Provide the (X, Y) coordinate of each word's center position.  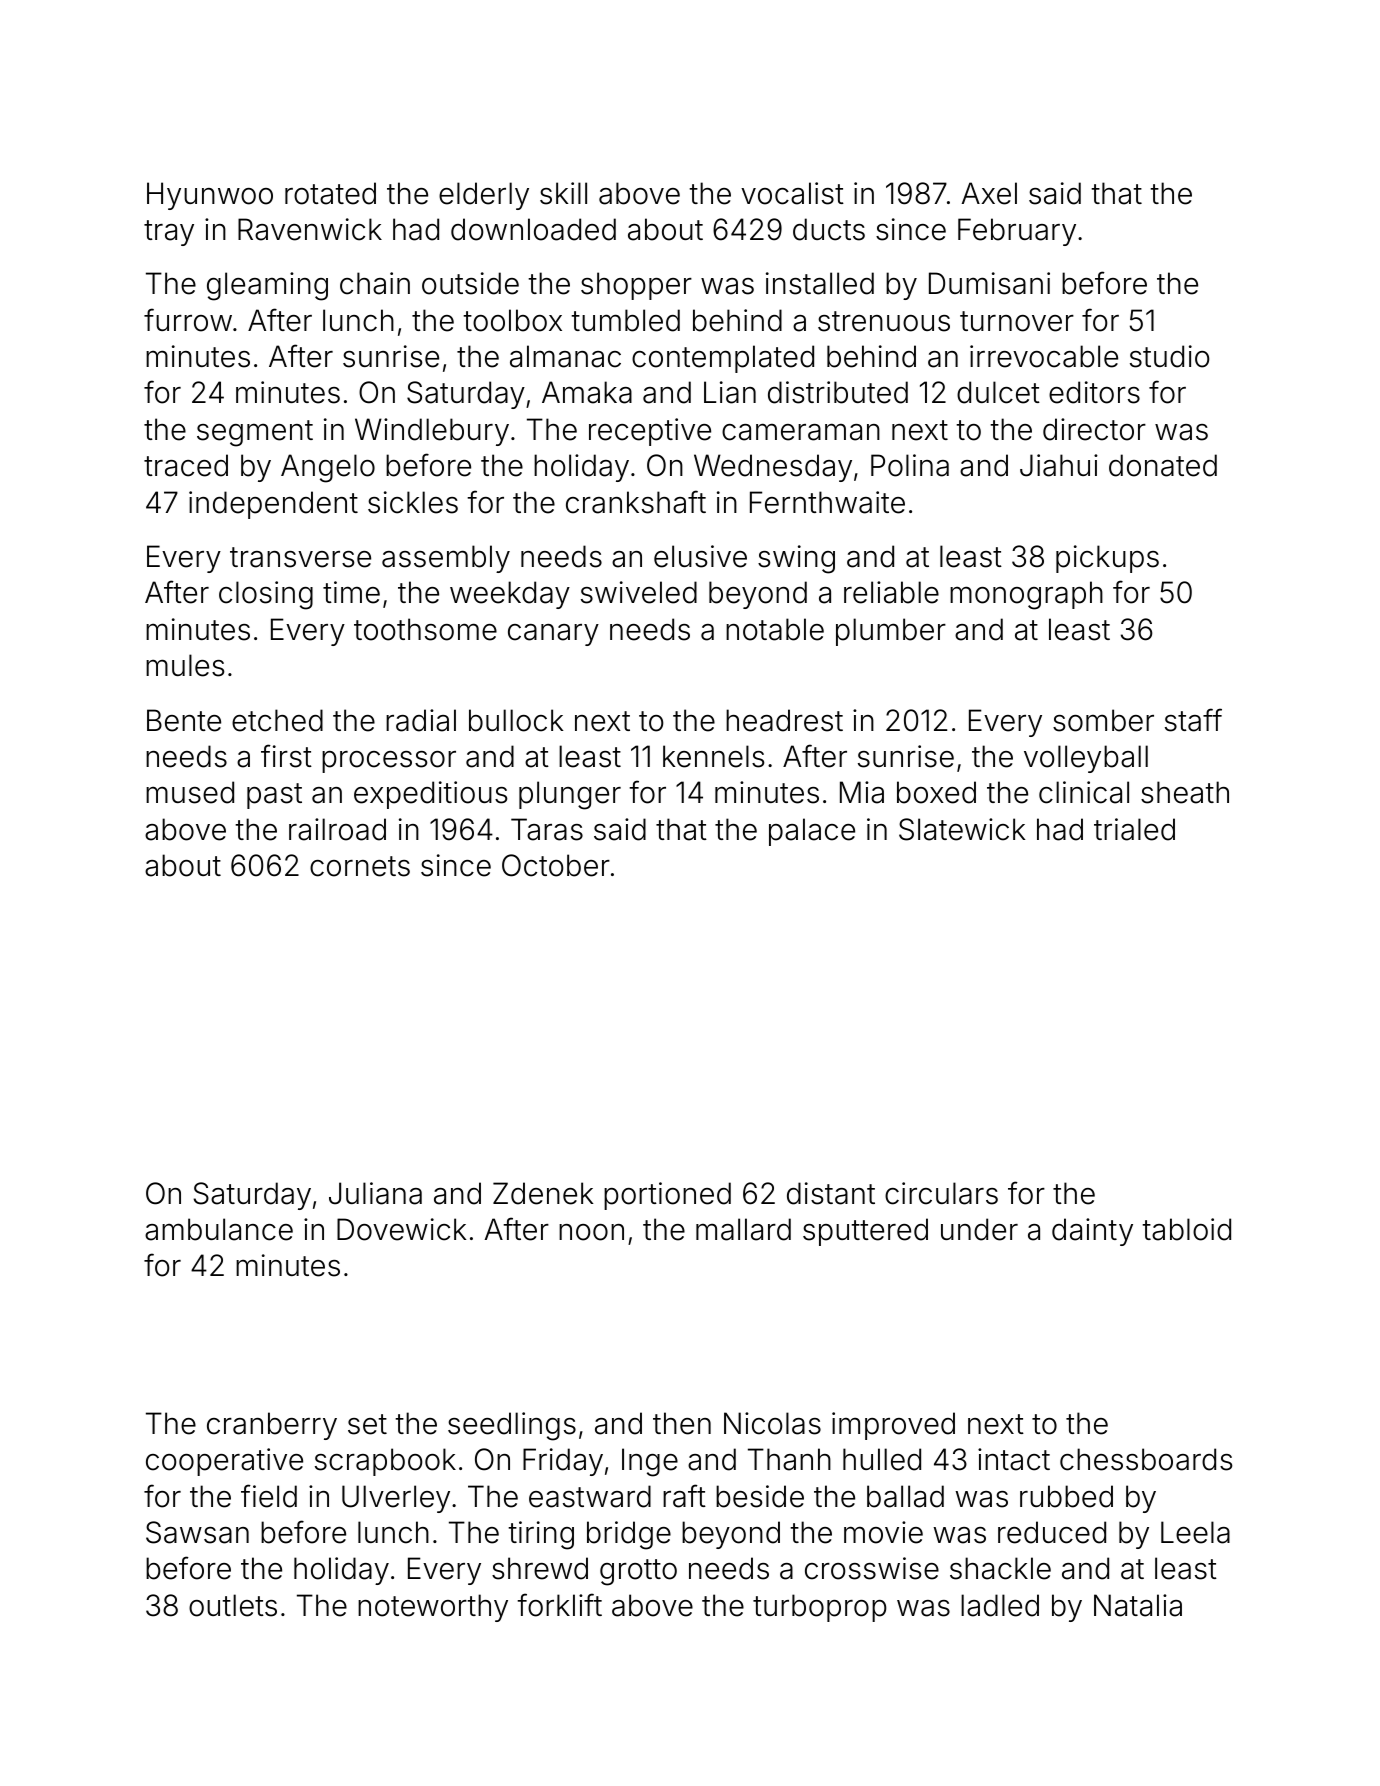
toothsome (425, 629)
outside (470, 283)
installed (820, 283)
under (979, 1229)
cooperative (224, 1462)
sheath (1185, 792)
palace (812, 832)
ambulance (219, 1229)
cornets (360, 866)
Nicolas (772, 1423)
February (1017, 232)
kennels (713, 756)
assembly (446, 559)
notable (775, 629)
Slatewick (962, 829)
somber (1103, 720)
